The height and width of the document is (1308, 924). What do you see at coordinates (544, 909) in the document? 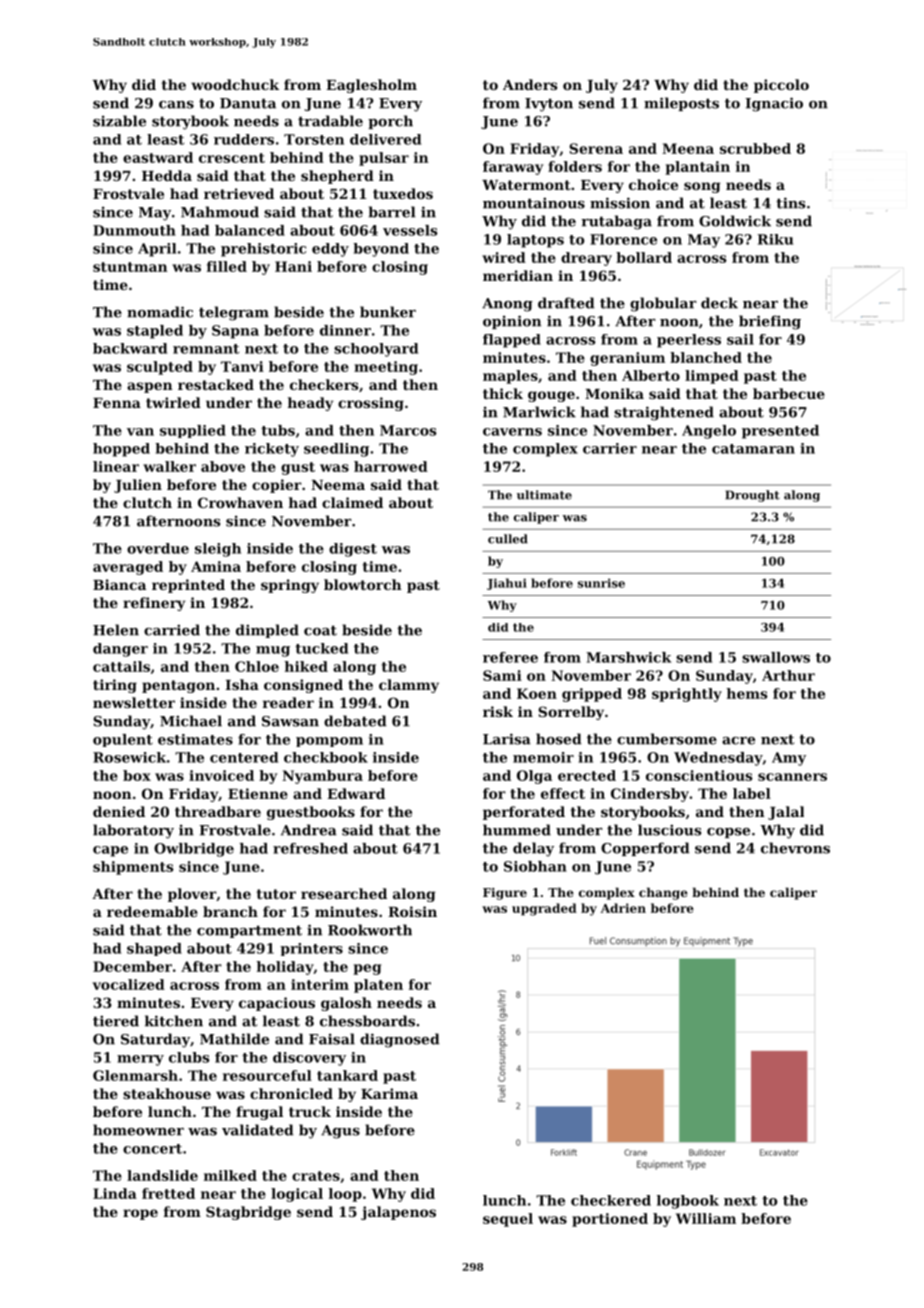
I see `upgraded` at bounding box center [544, 909].
